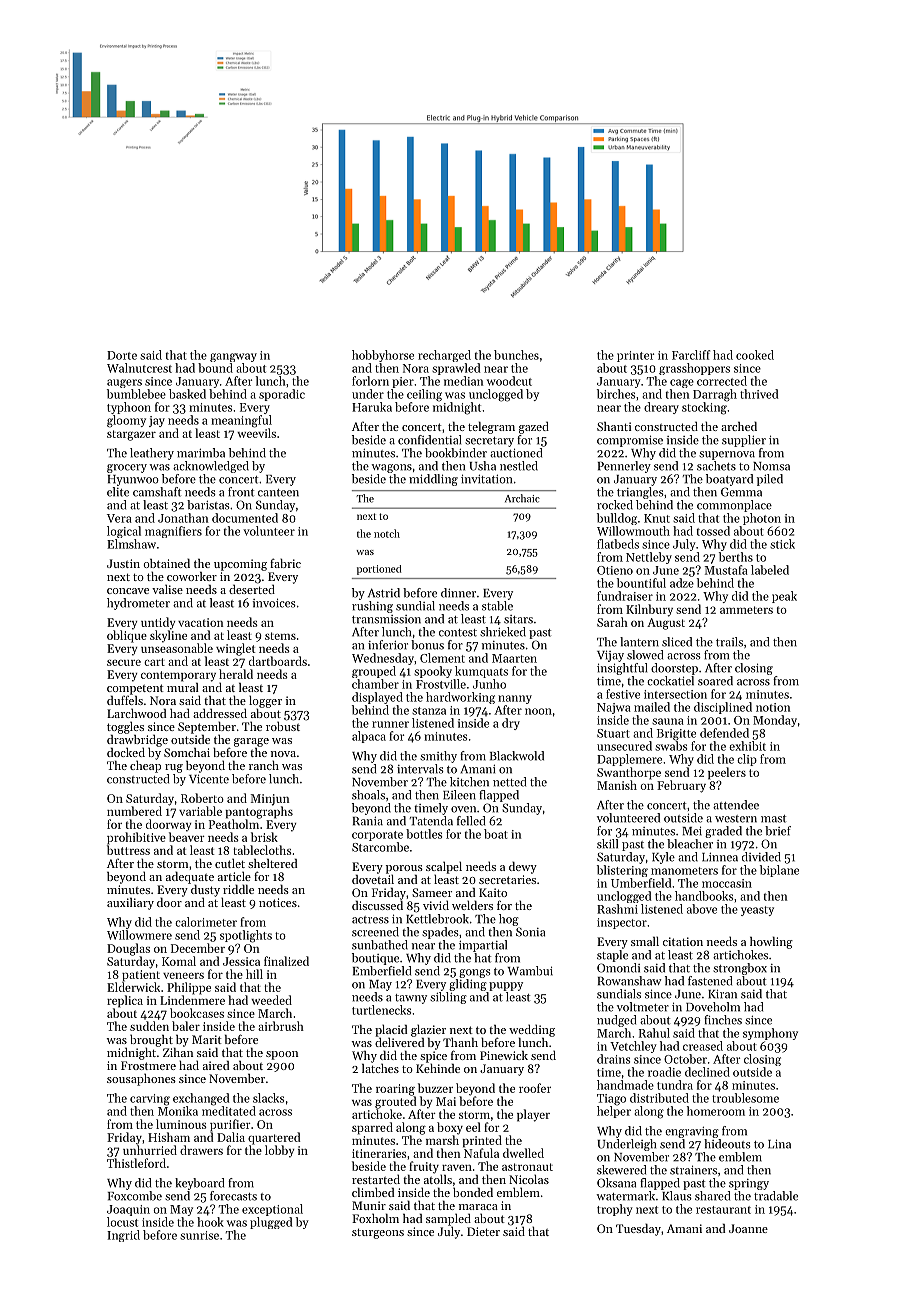 The image size is (908, 1316). What do you see at coordinates (778, 831) in the screenshot?
I see `brief` at bounding box center [778, 831].
